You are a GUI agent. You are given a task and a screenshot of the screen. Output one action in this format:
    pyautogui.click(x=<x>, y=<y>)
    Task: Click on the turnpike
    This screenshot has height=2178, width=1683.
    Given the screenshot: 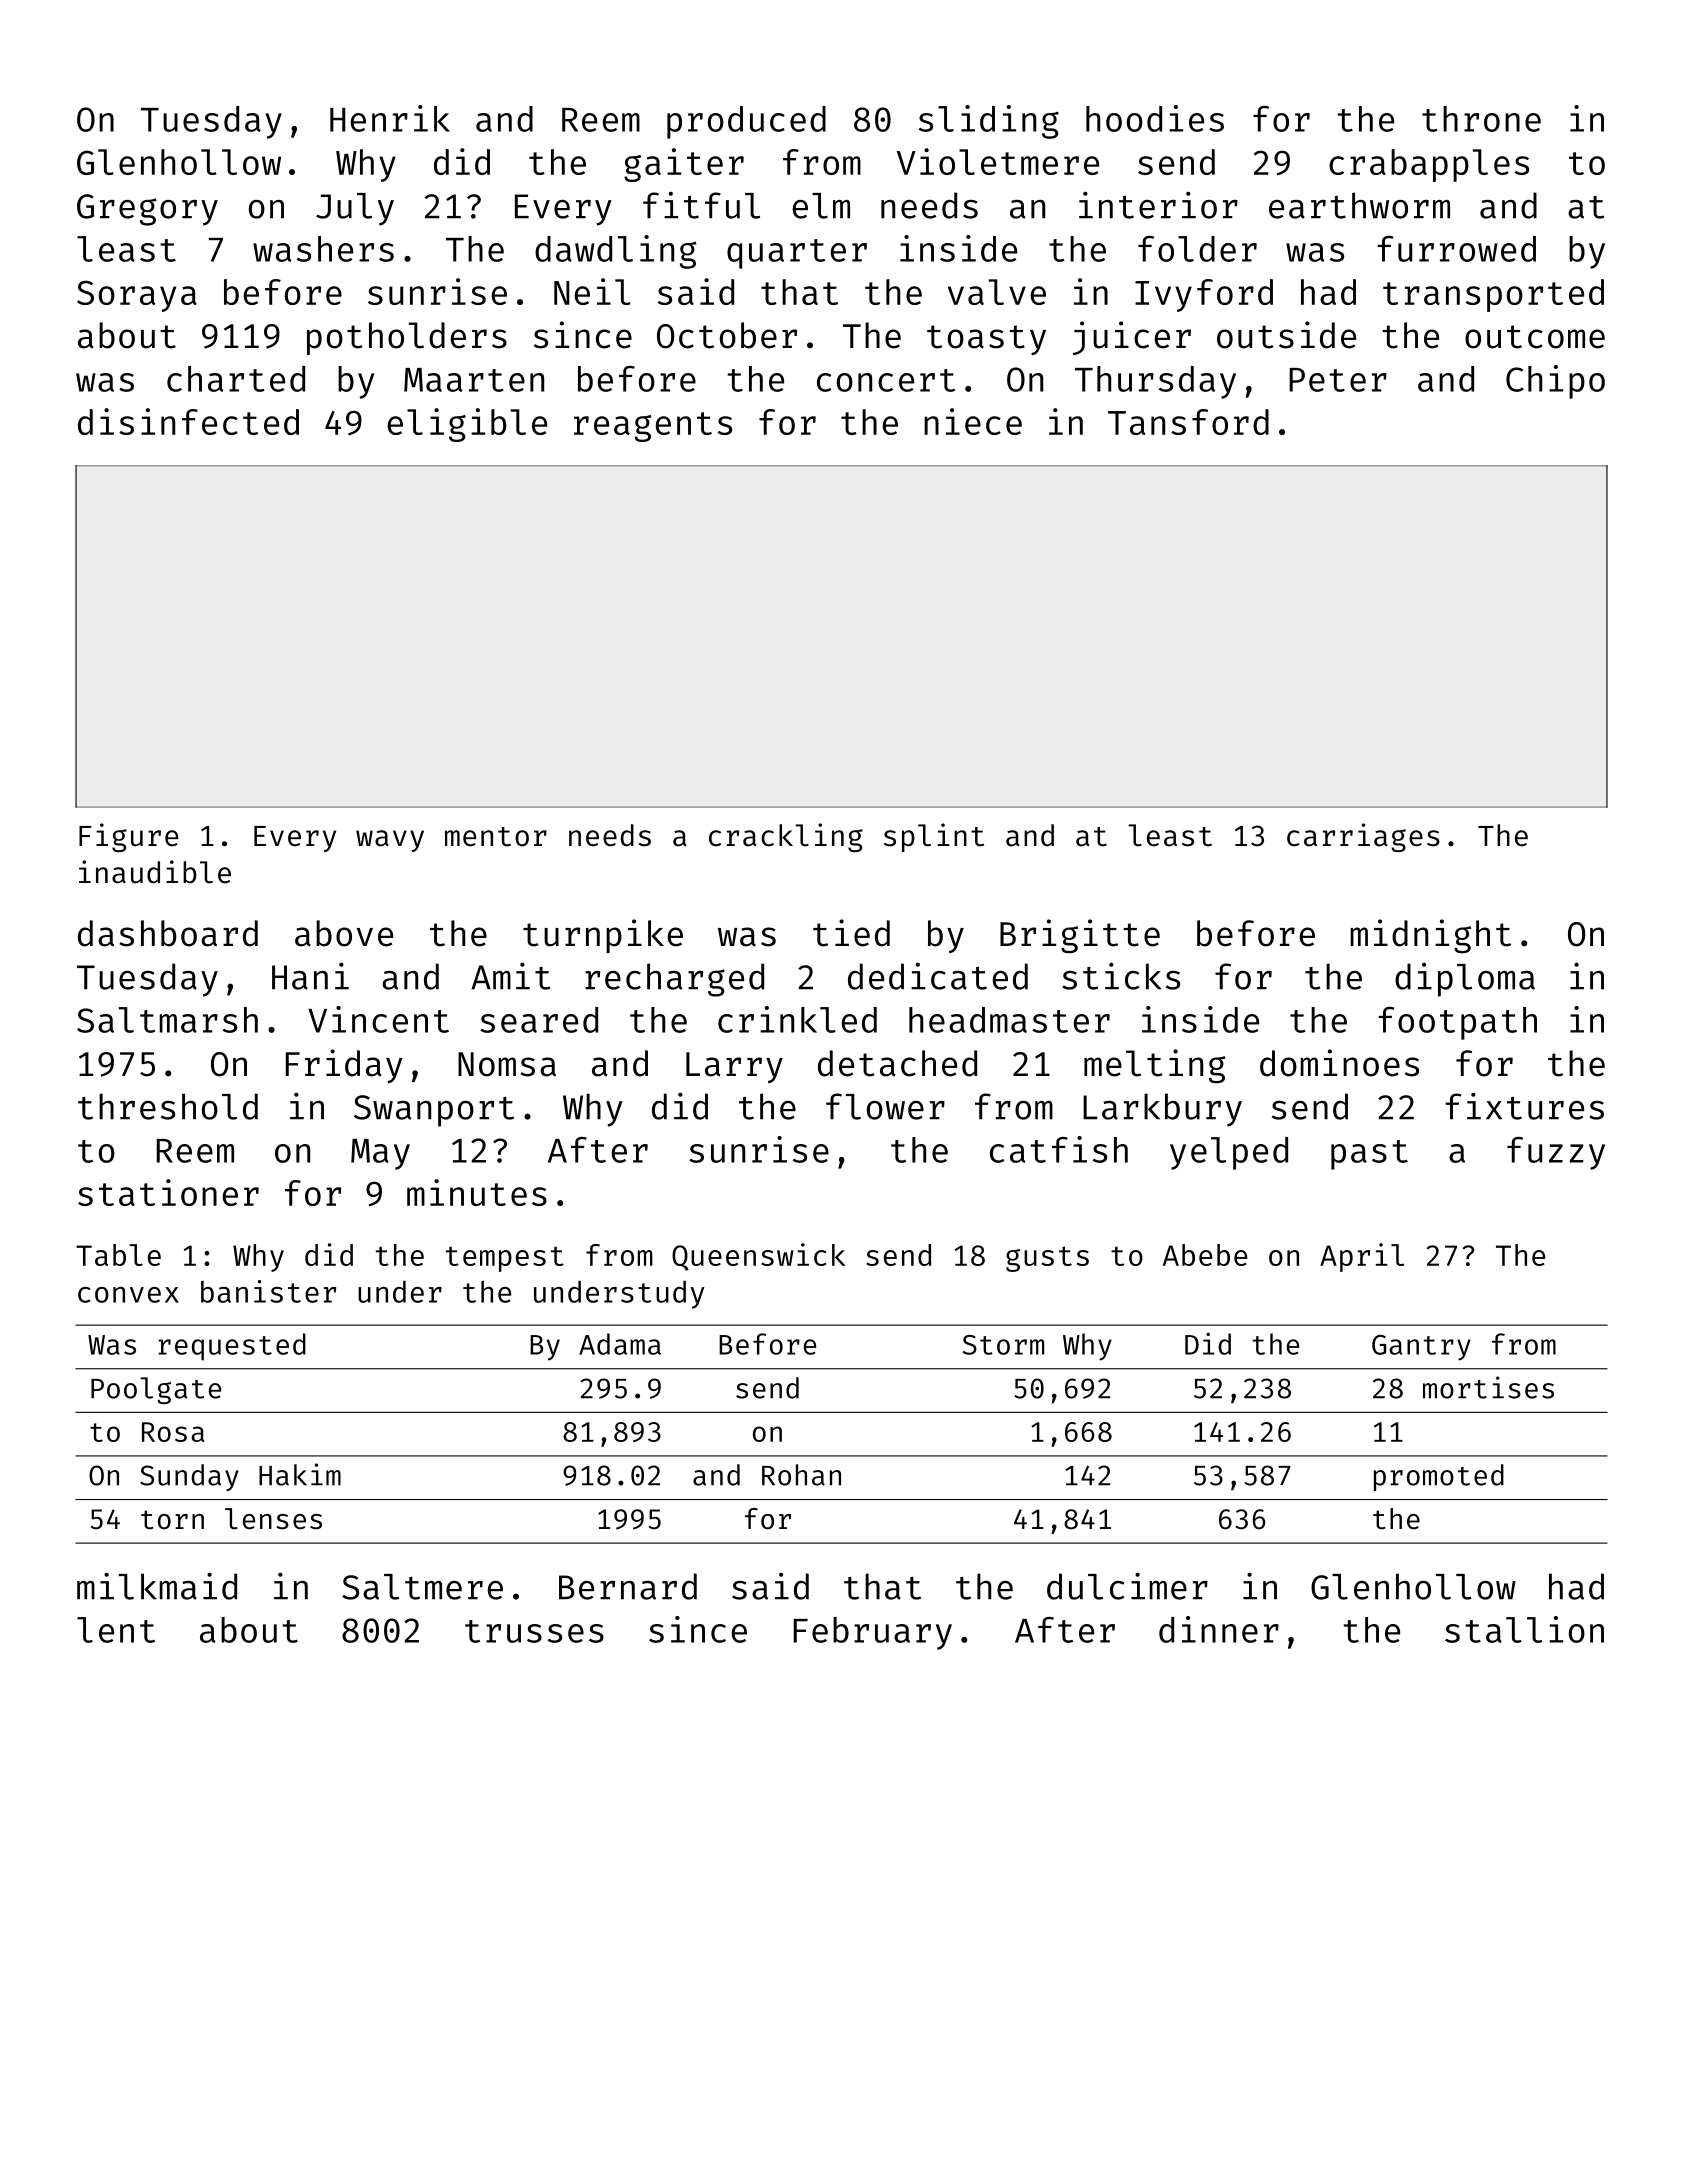 What is the action you would take?
    pyautogui.click(x=603, y=936)
